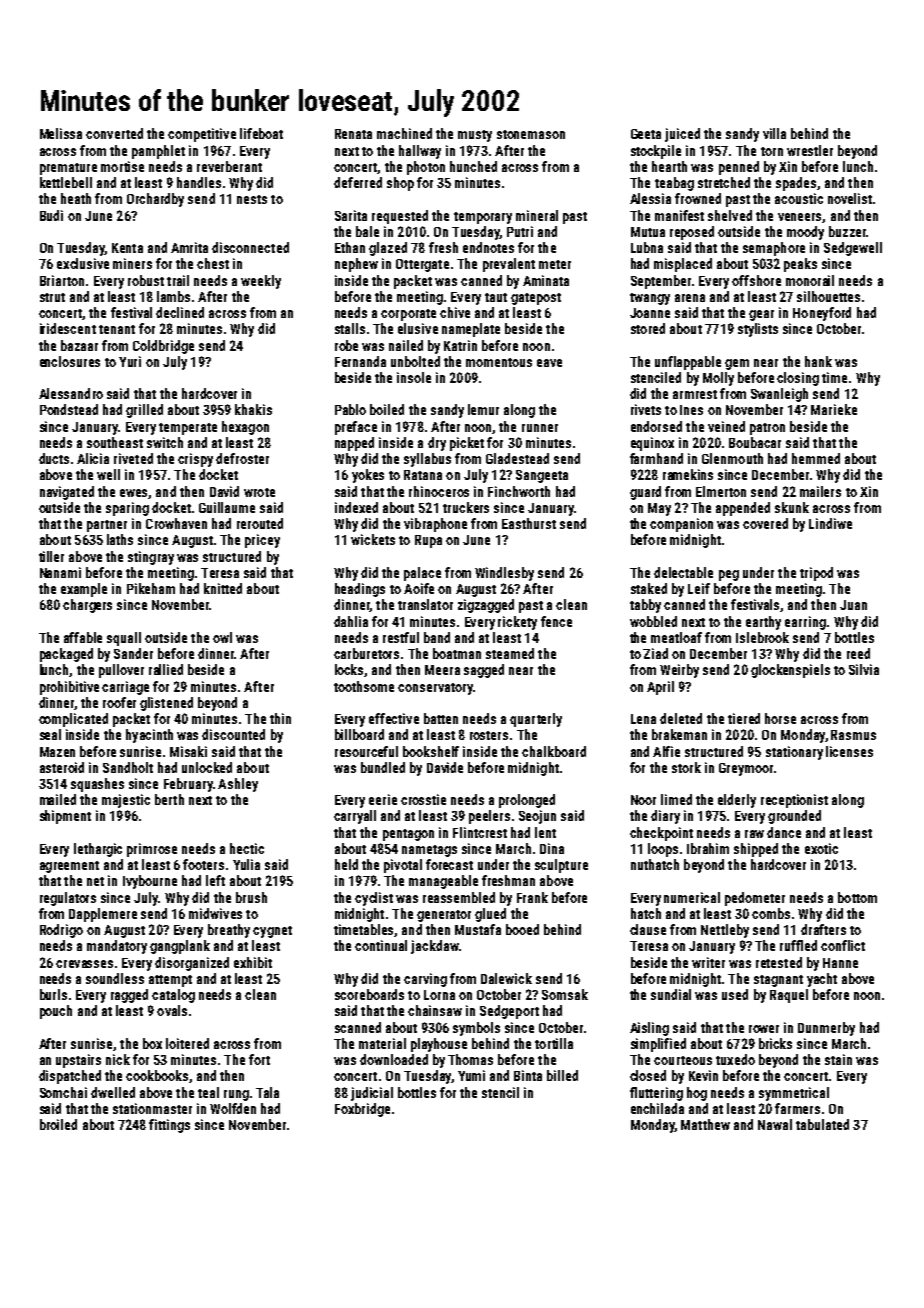 The width and height of the page is (924, 1308). Describe the element at coordinates (78, 1061) in the page. I see `upstairs` at that location.
